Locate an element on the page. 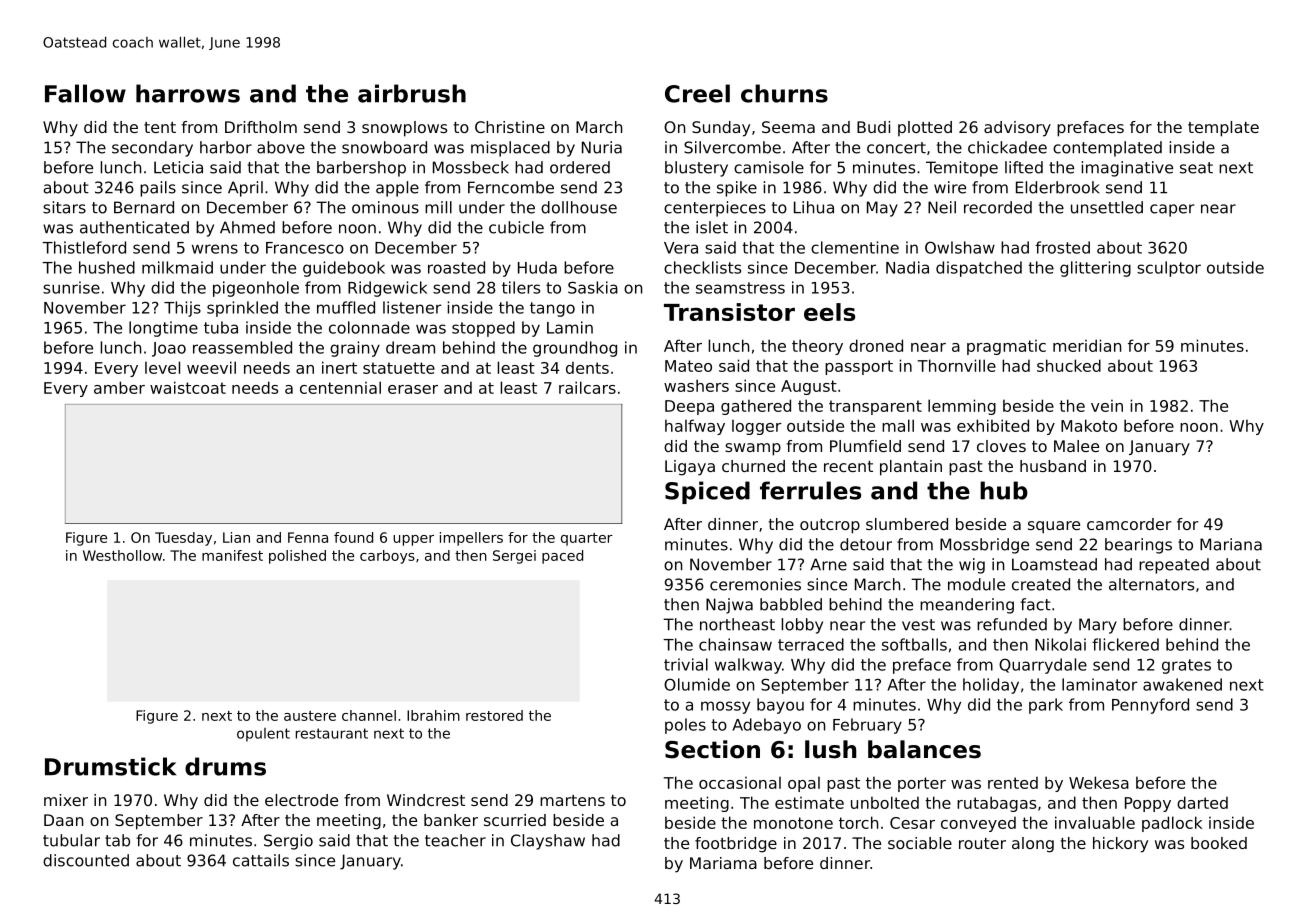  concert is located at coordinates (896, 148).
